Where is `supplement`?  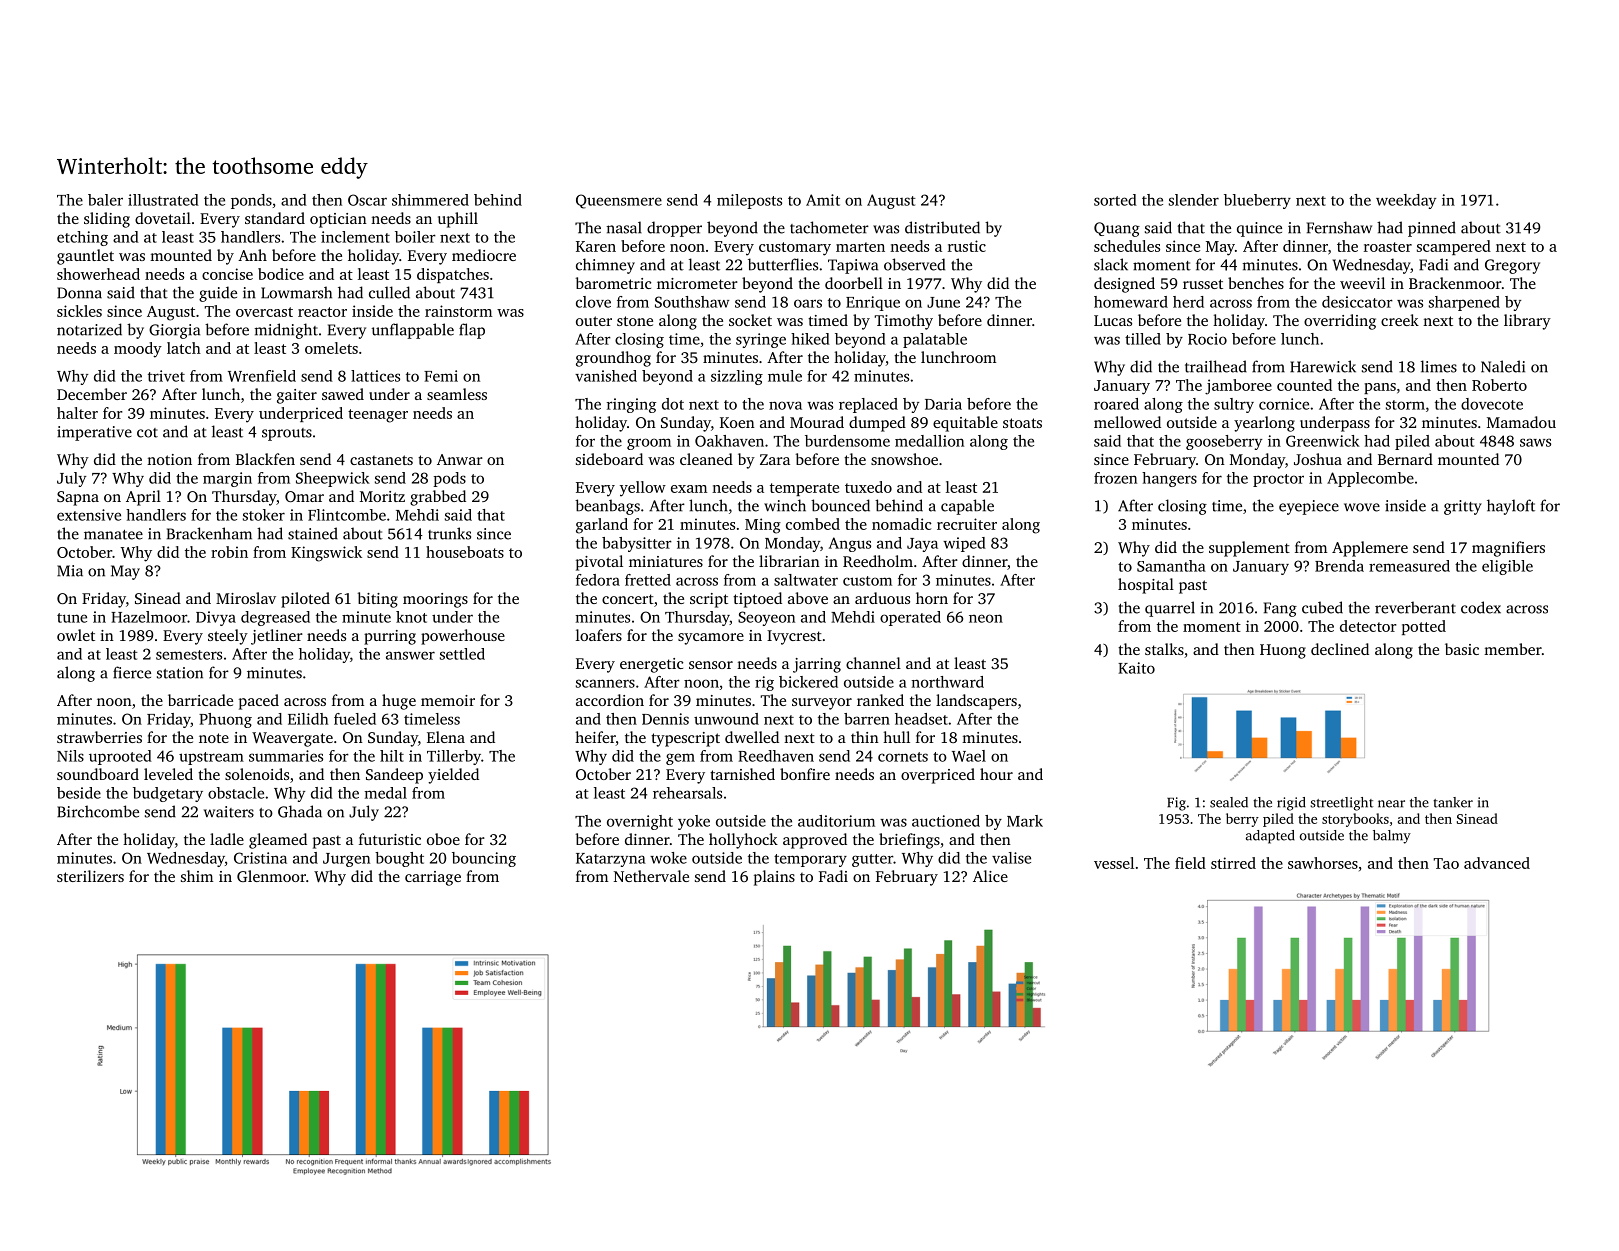
supplement is located at coordinates (1249, 549).
